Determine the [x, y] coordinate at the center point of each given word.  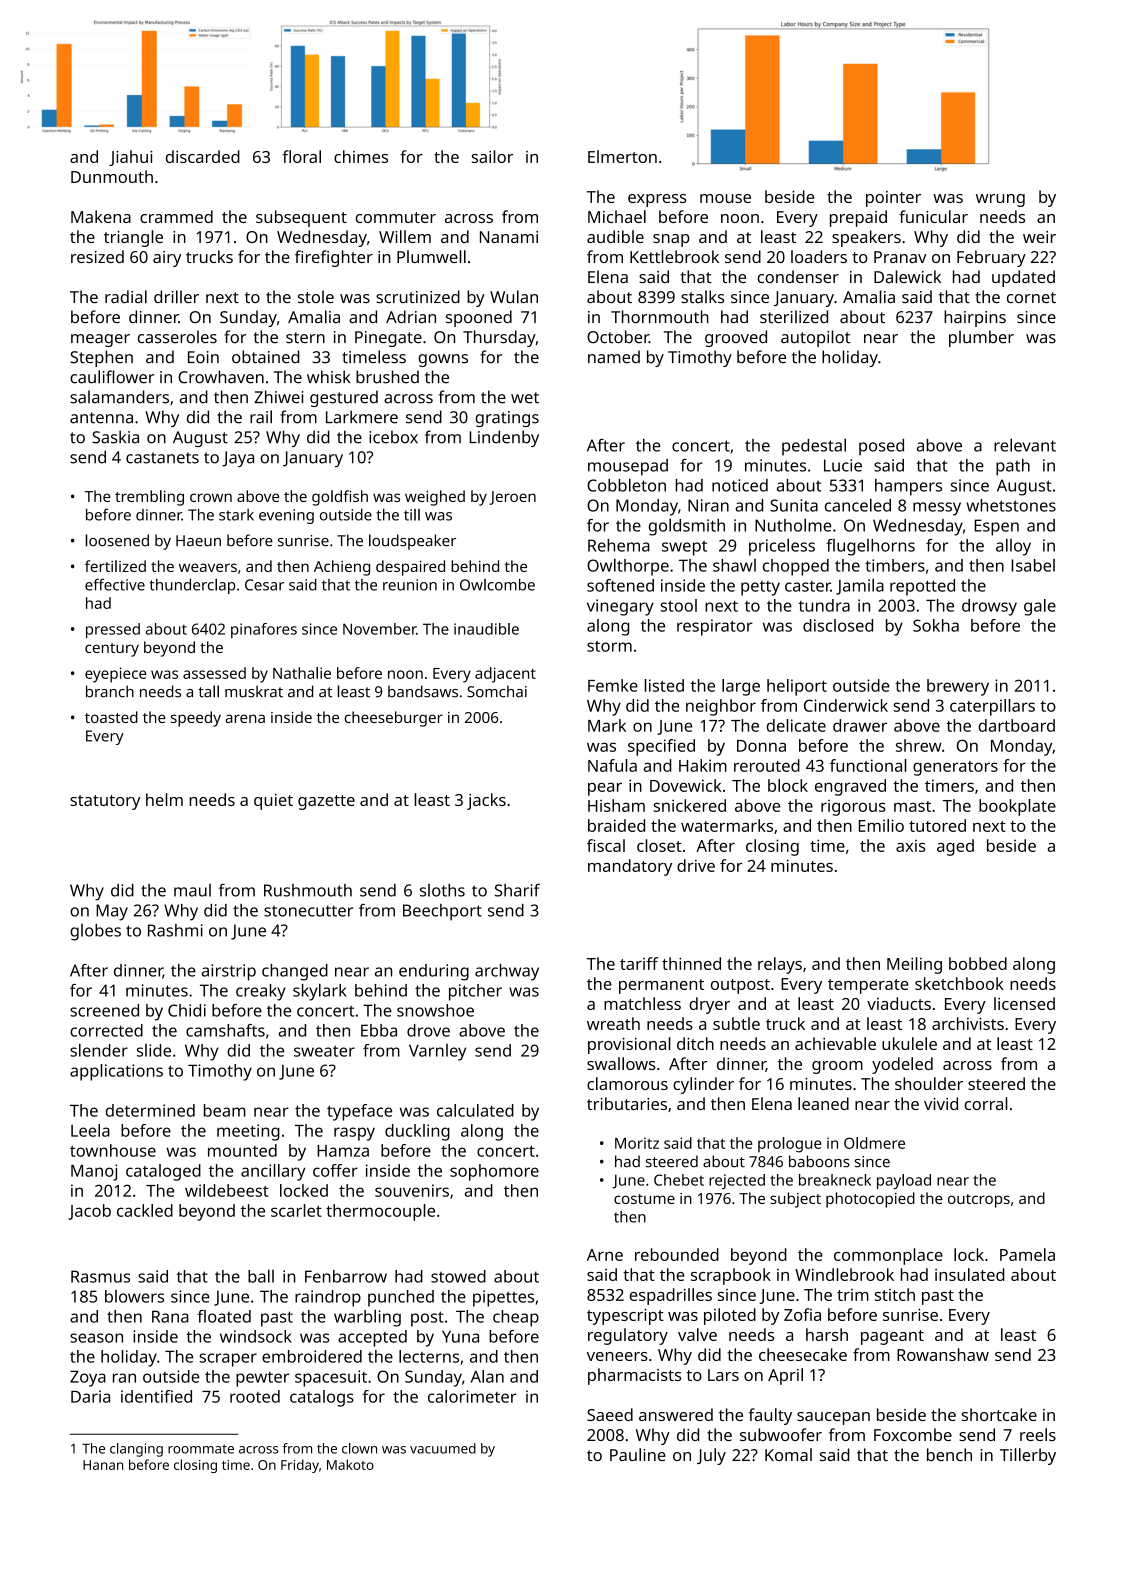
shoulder [929, 1083]
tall [208, 691]
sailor [492, 156]
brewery [958, 687]
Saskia [115, 437]
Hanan [103, 1465]
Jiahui [131, 158]
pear [605, 789]
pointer [893, 199]
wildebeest [227, 1190]
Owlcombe [497, 585]
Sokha [936, 625]
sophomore [494, 1172]
